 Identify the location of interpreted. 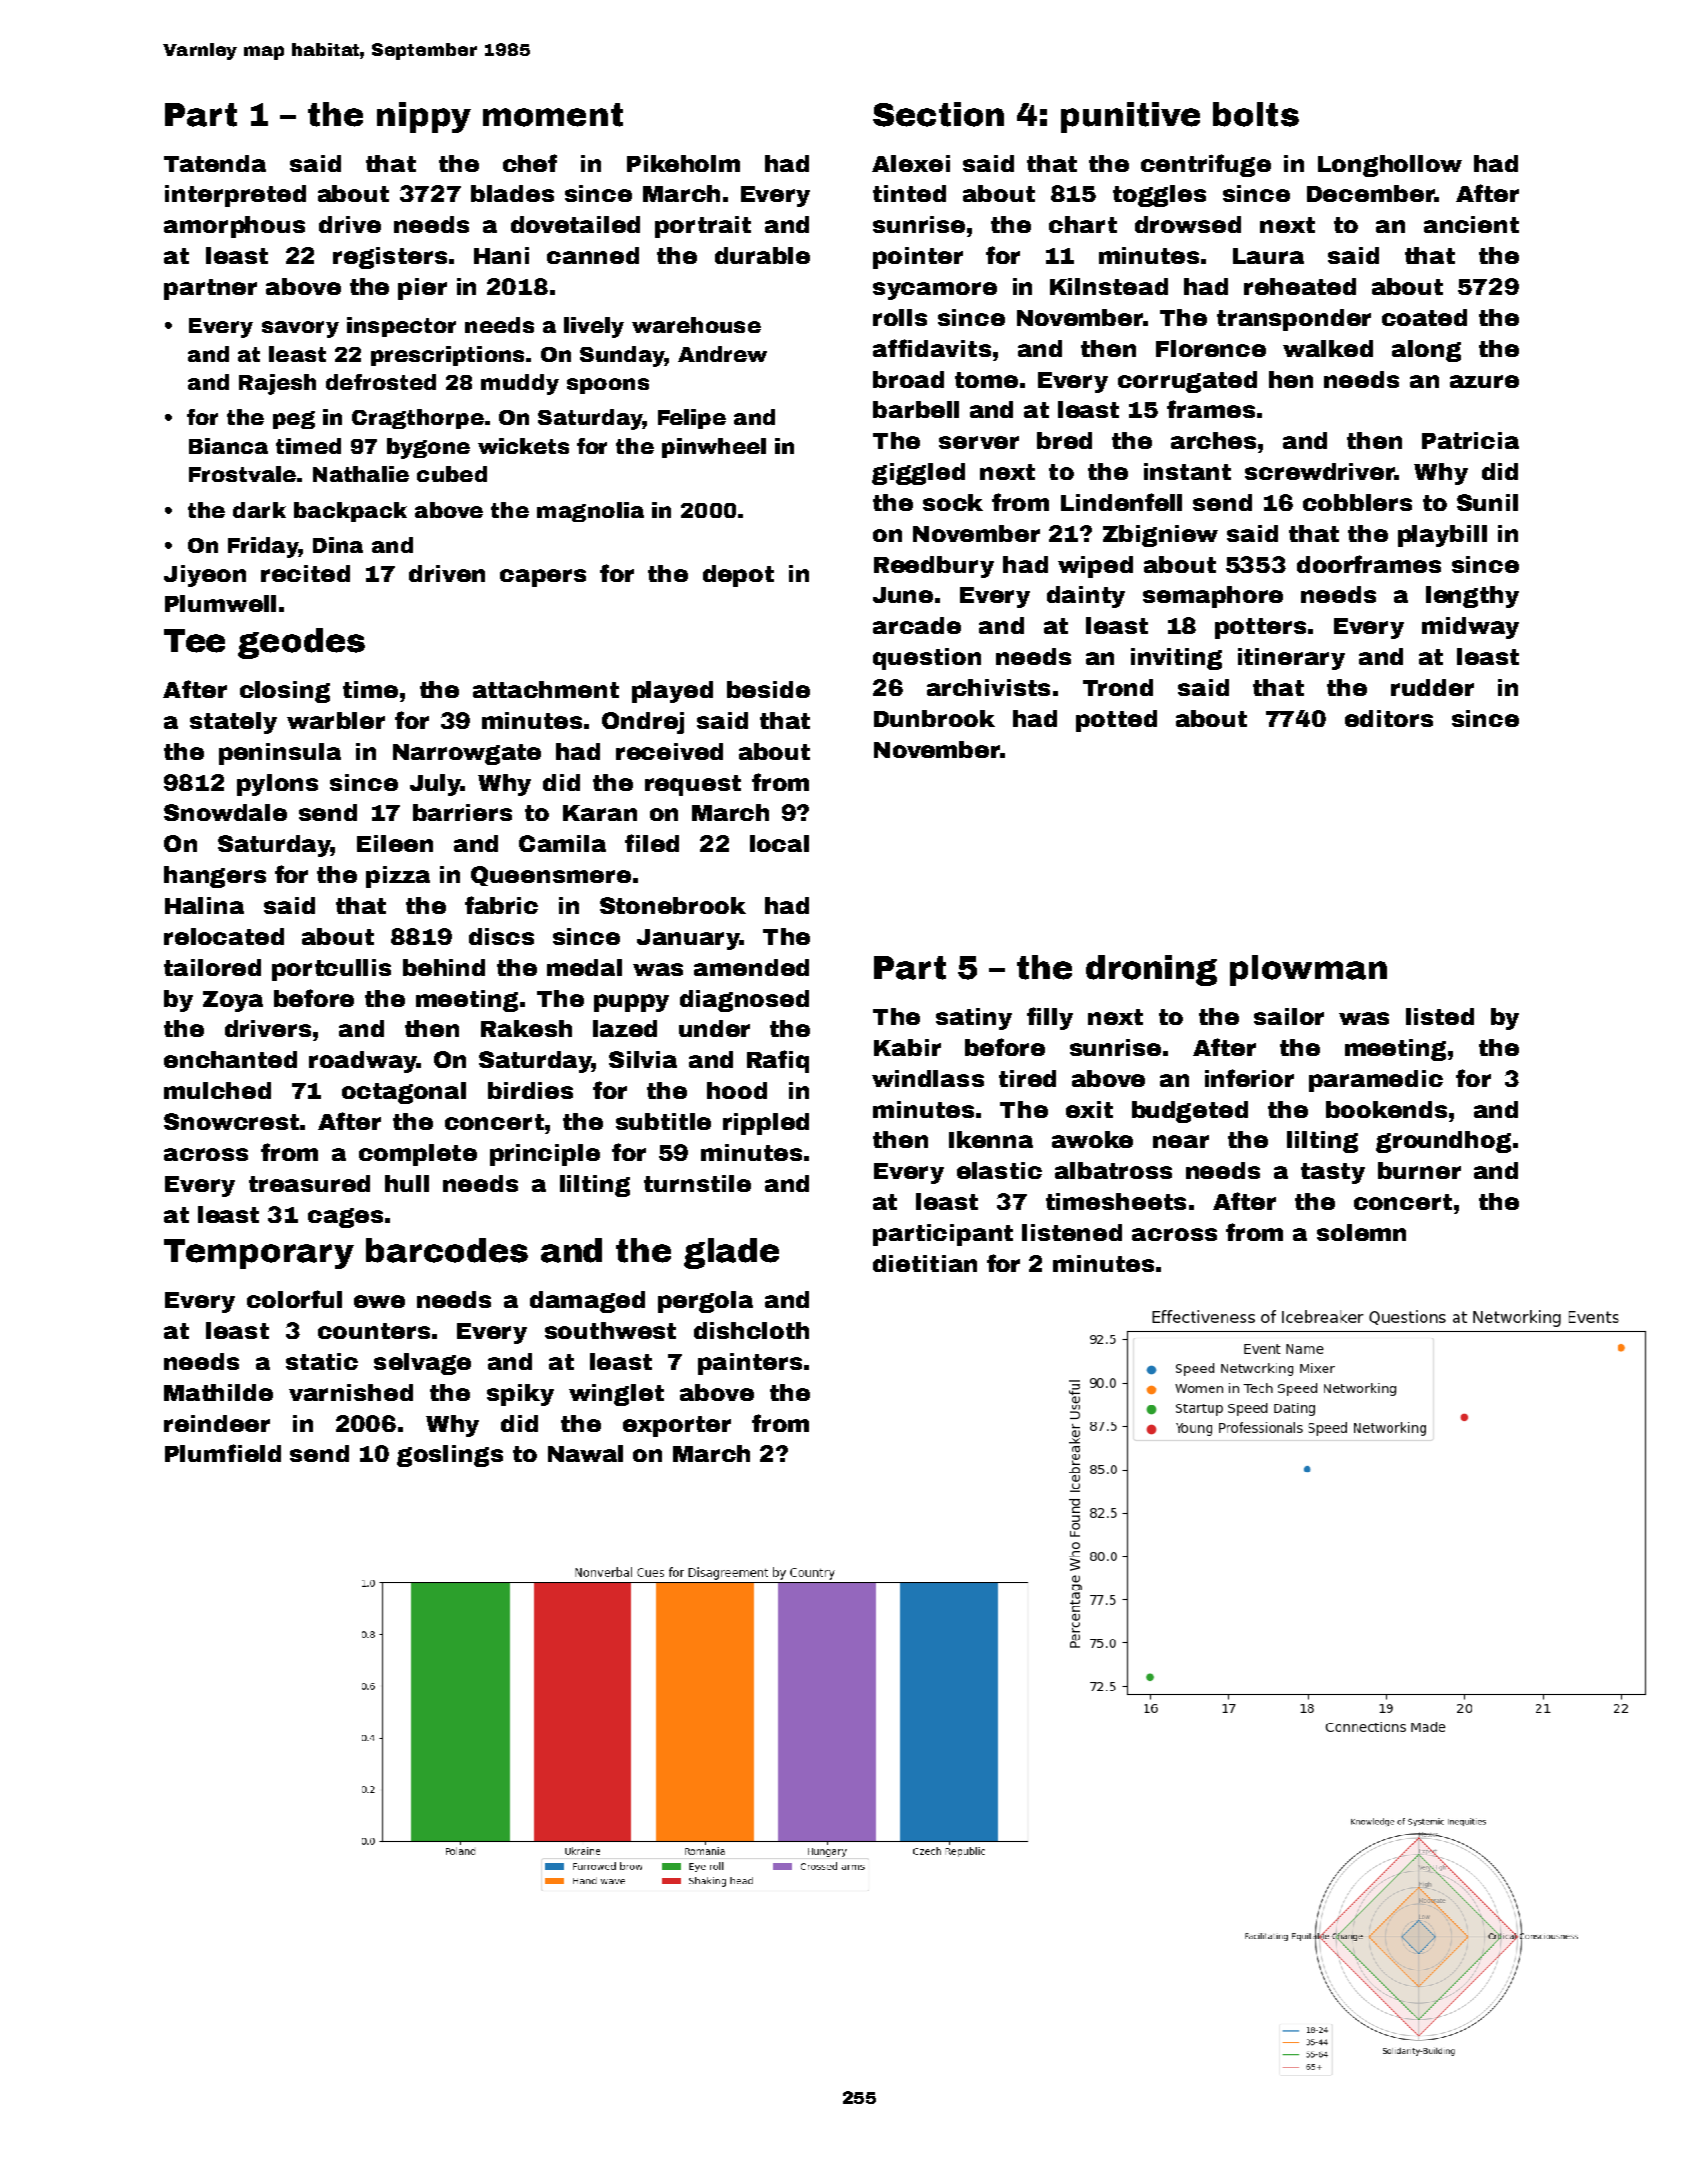
(235, 196).
